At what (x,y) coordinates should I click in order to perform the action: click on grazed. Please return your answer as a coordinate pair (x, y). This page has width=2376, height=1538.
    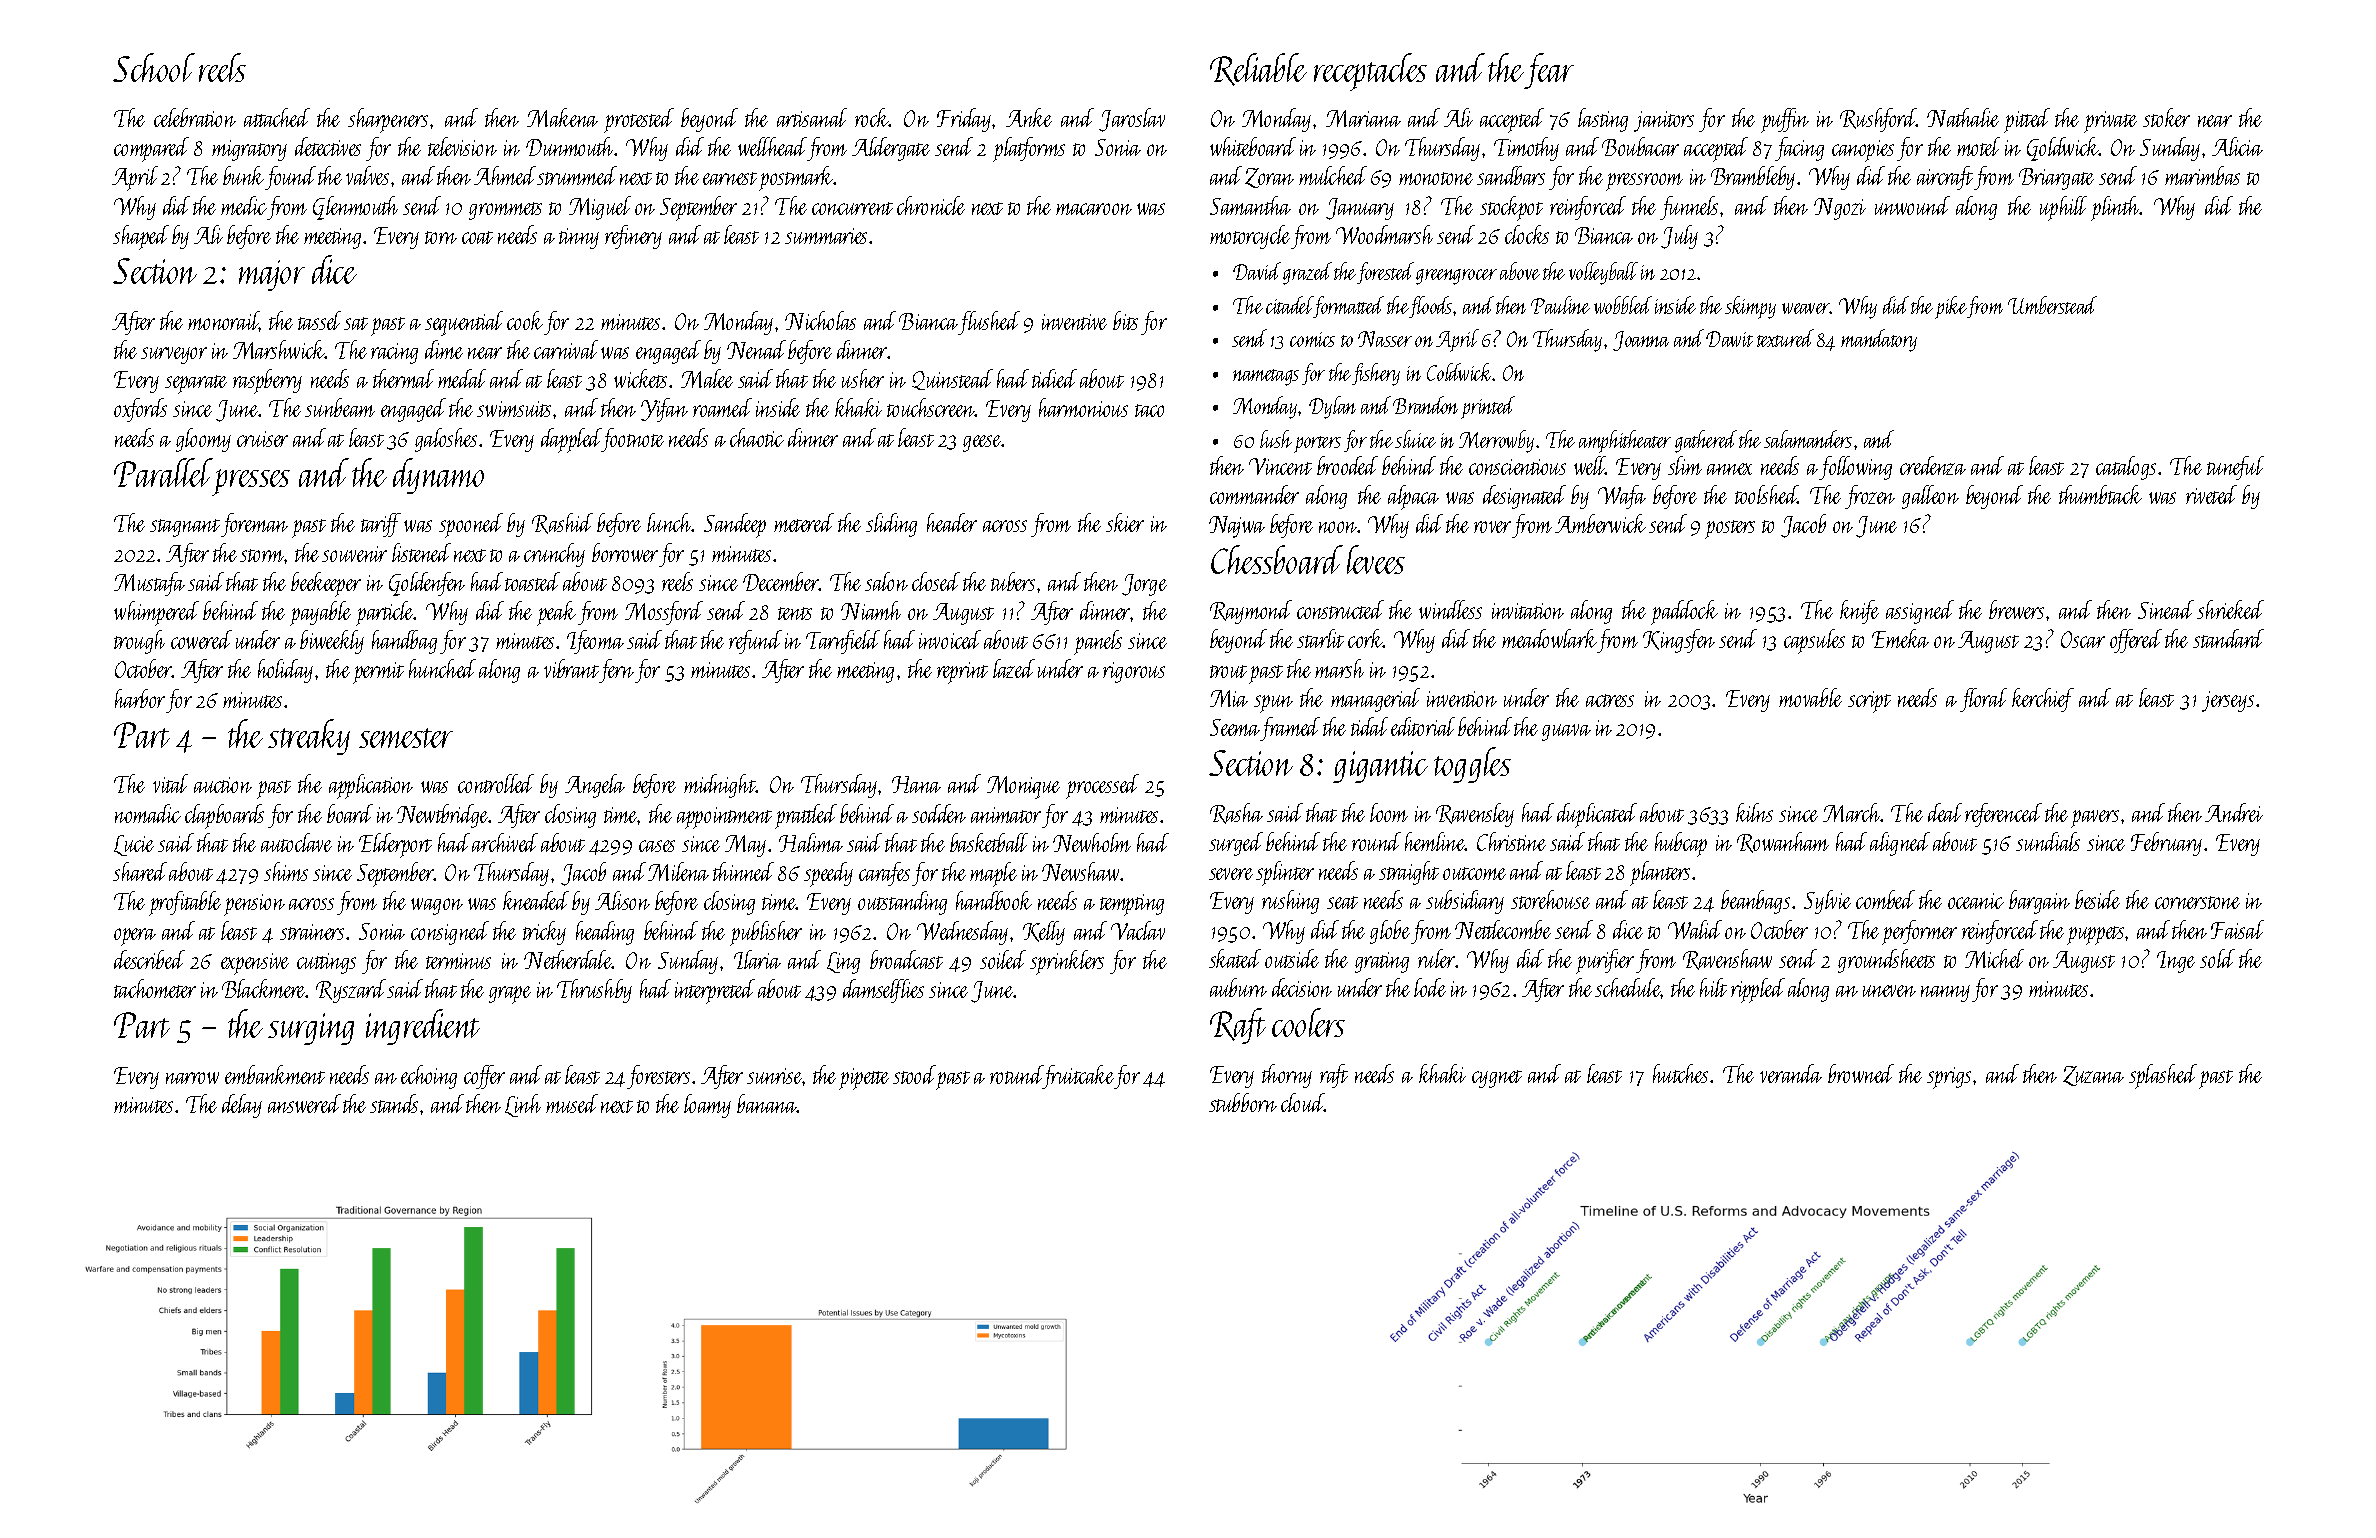
    Looking at the image, I should click on (1307, 273).
